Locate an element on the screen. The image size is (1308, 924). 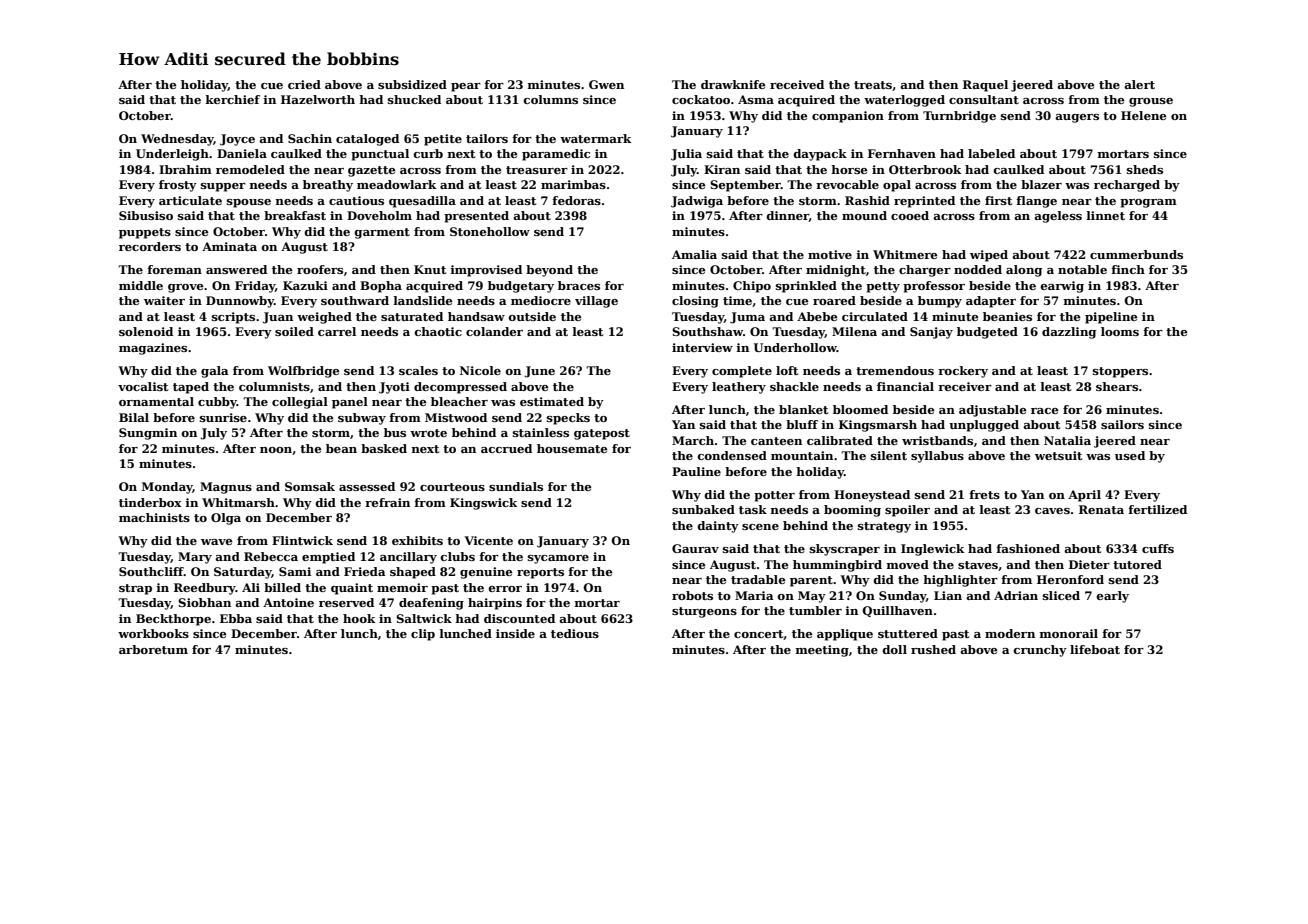
workbooks is located at coordinates (153, 633).
